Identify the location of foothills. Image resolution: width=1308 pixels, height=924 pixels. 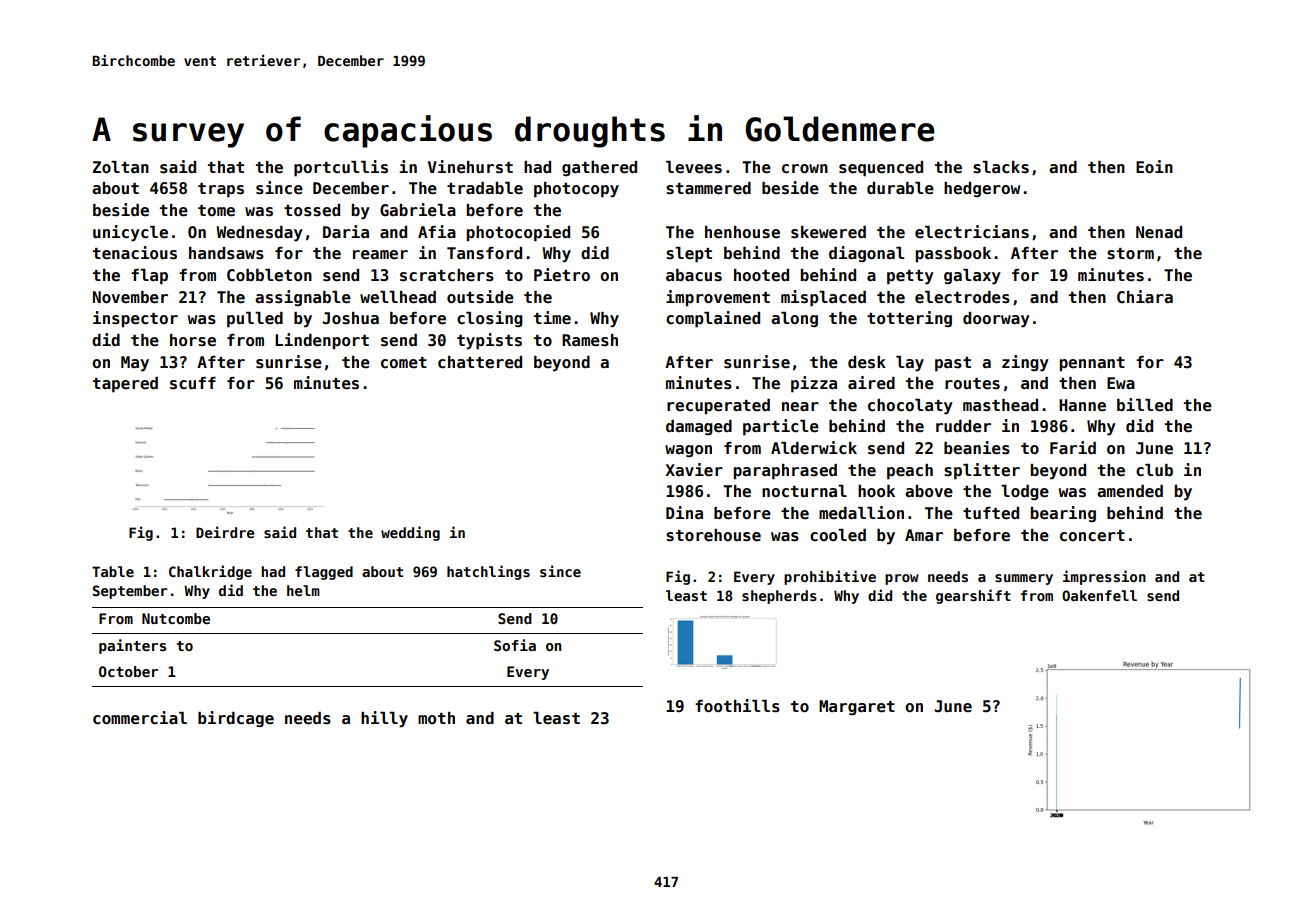
(737, 706).
